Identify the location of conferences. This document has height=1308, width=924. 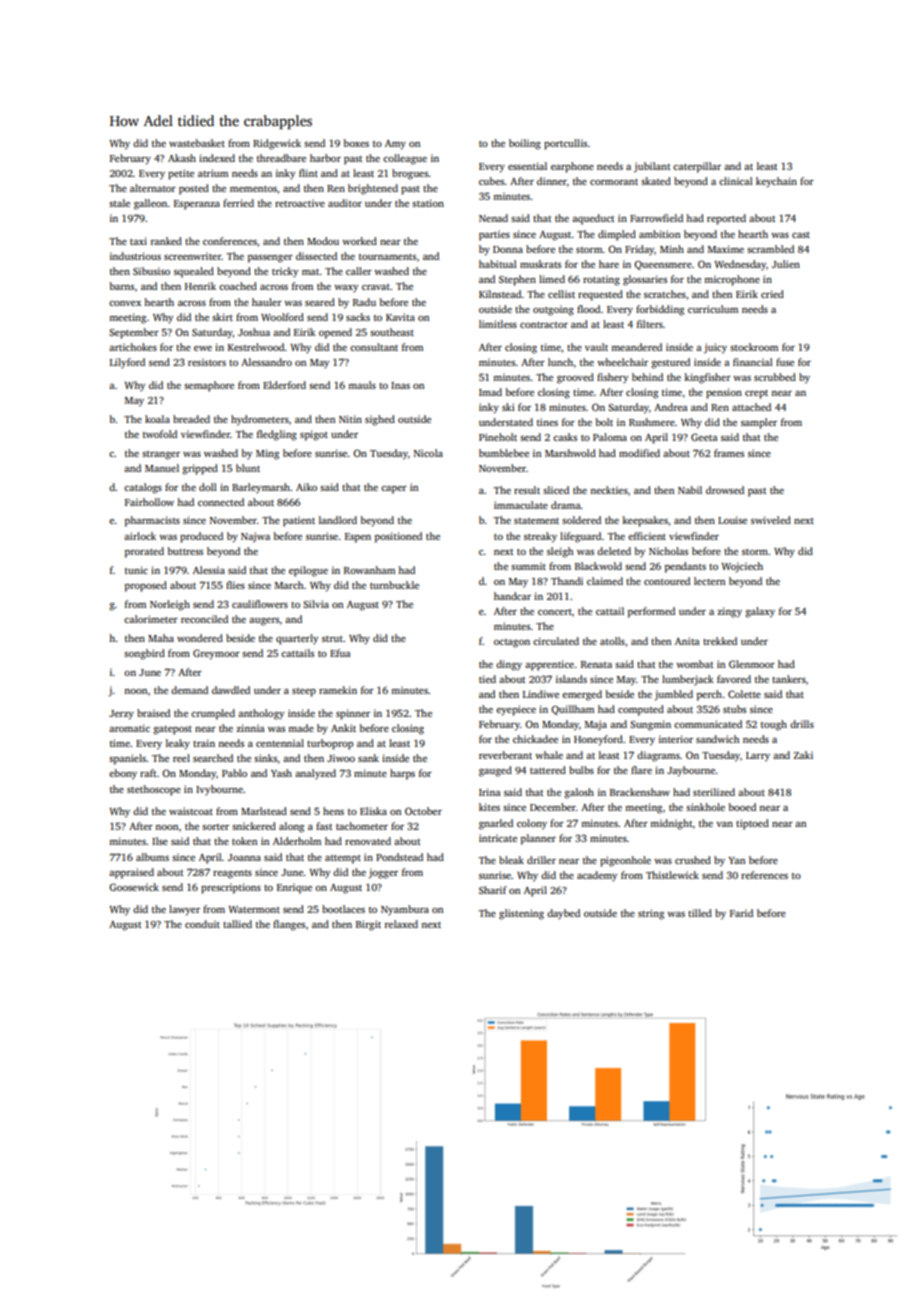
(230, 241).
